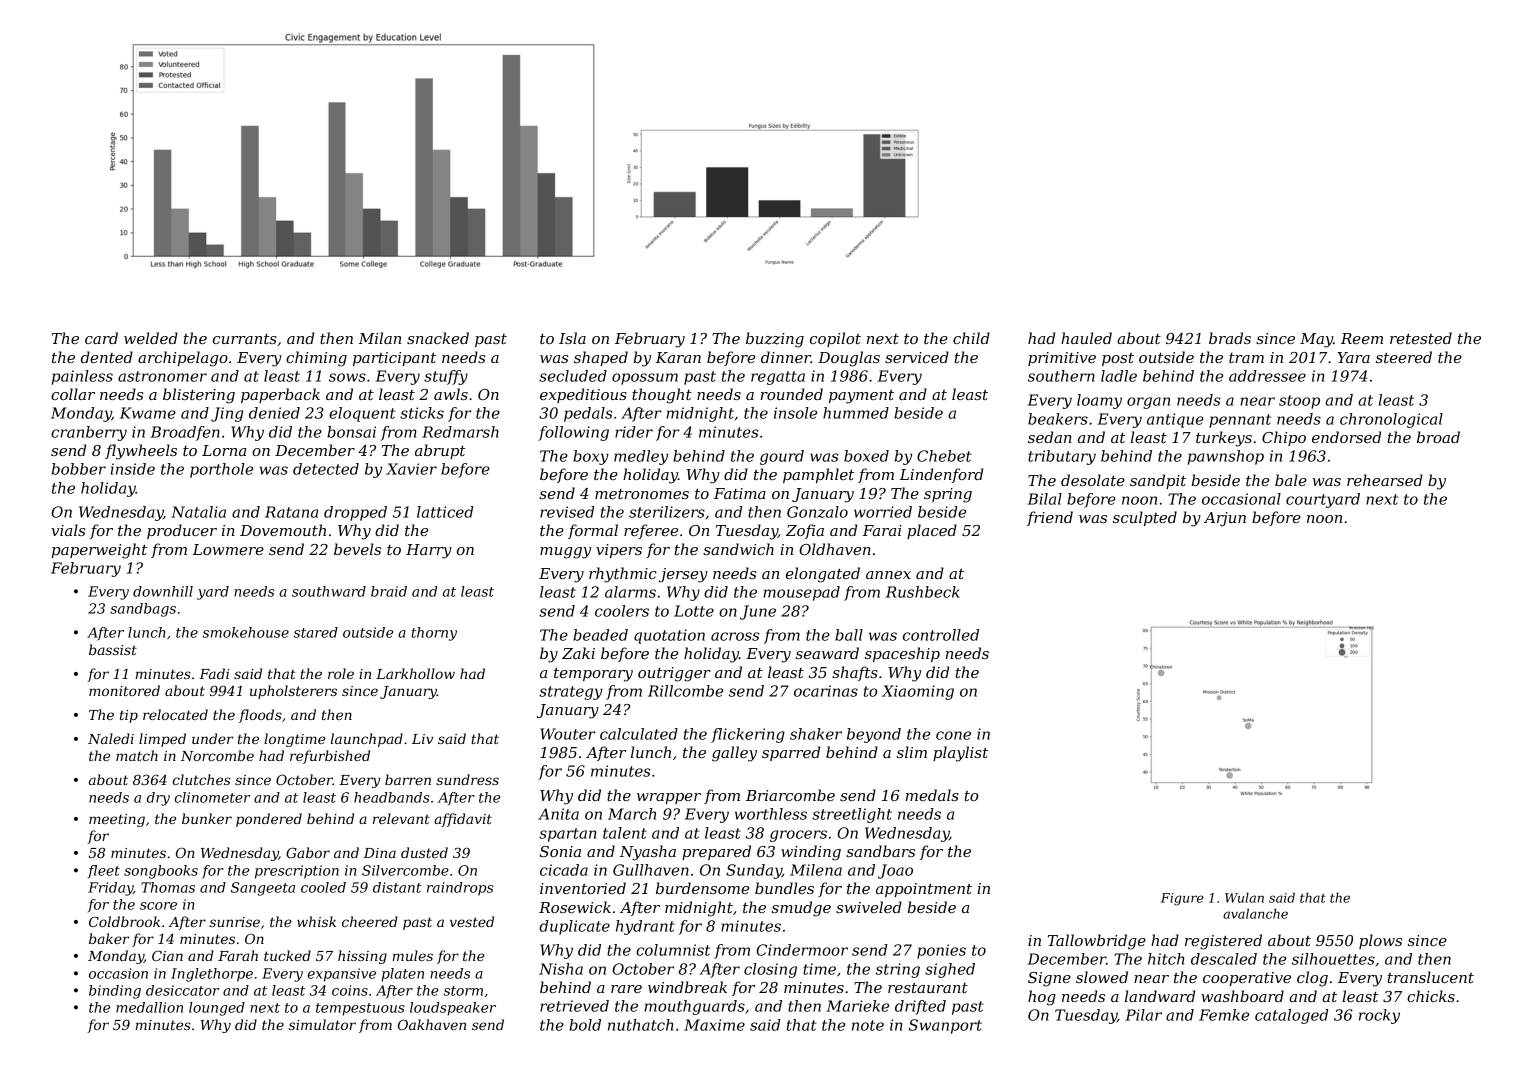 Image resolution: width=1535 pixels, height=1085 pixels. Describe the element at coordinates (245, 339) in the screenshot. I see `currants` at that location.
